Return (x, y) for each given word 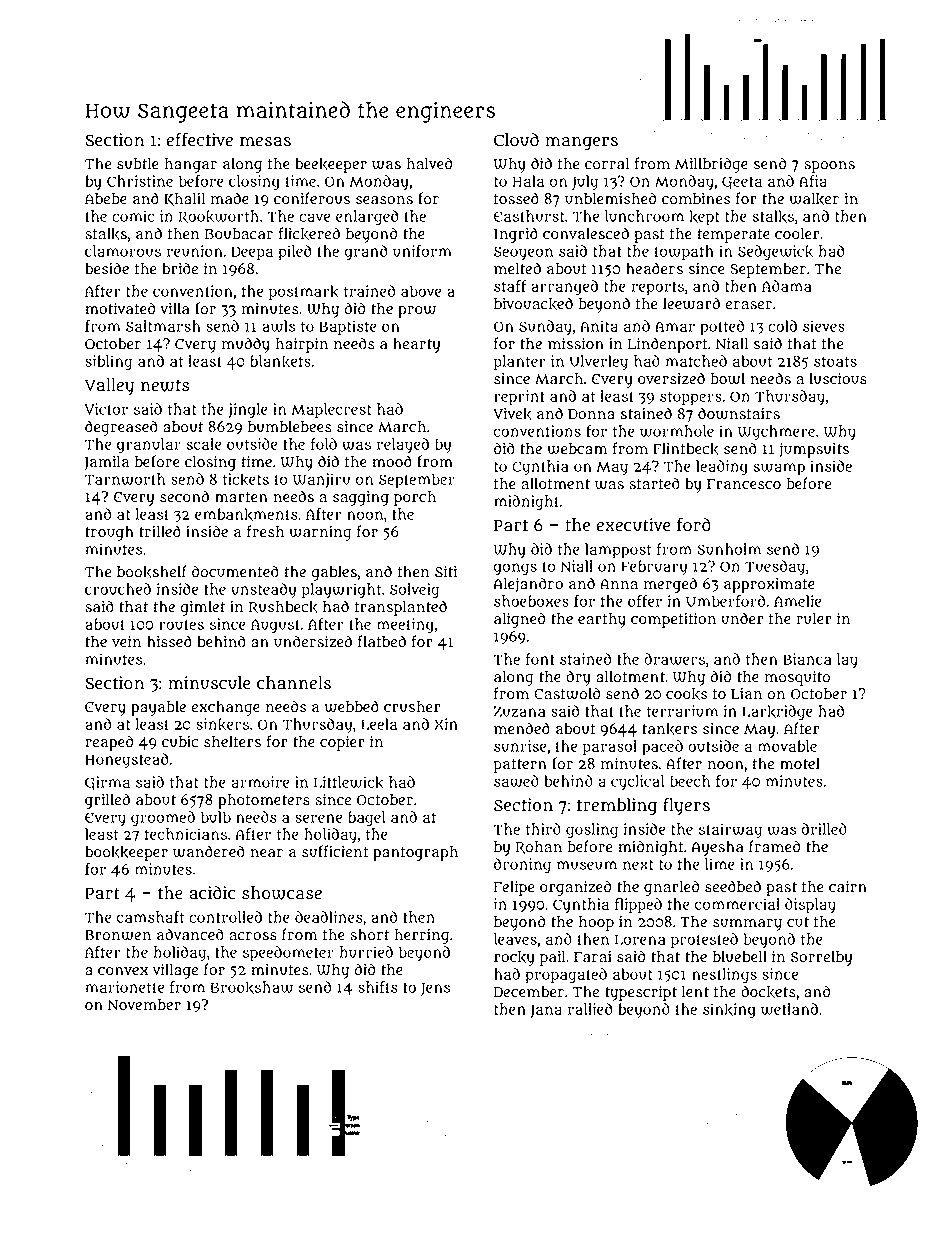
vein (126, 642)
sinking (729, 1011)
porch (415, 498)
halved (429, 163)
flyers (686, 807)
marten (241, 497)
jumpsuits (814, 450)
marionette (125, 987)
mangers (581, 143)
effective (199, 140)
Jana (546, 1011)
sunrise (520, 746)
